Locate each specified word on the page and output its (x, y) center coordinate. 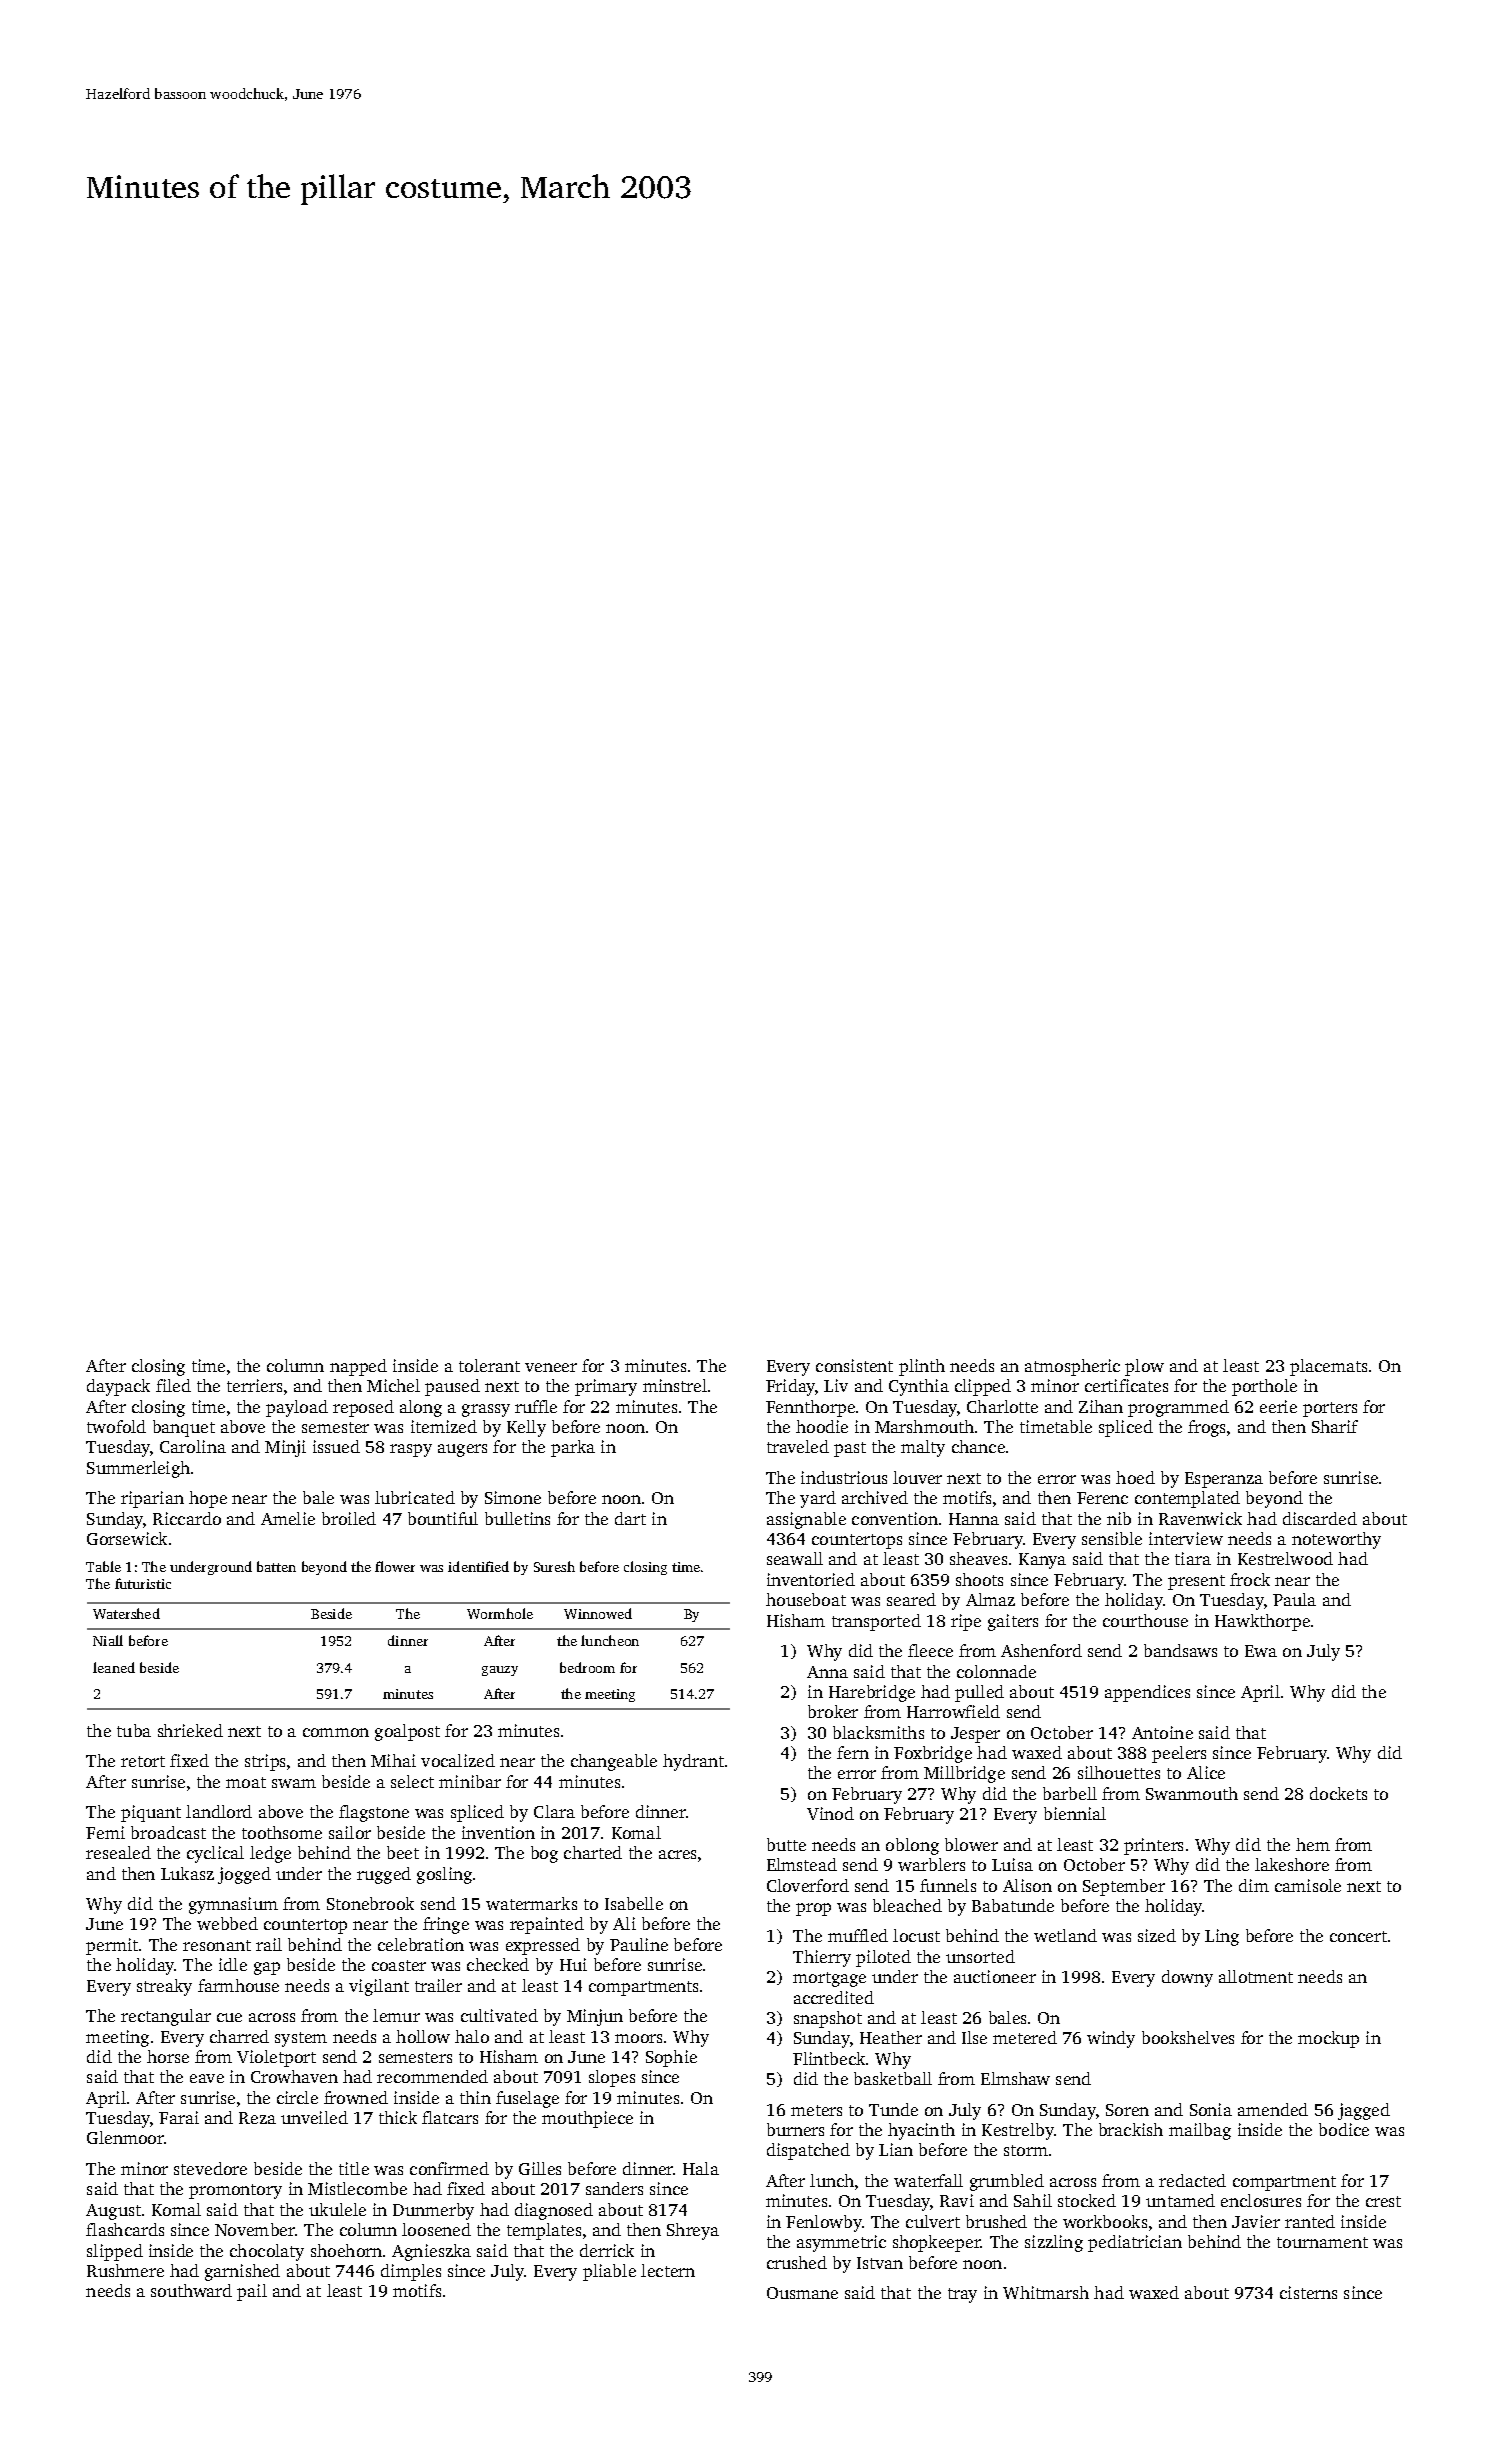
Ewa (1261, 1651)
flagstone (374, 1813)
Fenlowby (824, 2223)
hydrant (693, 1762)
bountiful (443, 1518)
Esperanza (1224, 1480)
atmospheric (1072, 1367)
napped (358, 1367)
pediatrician (1135, 2243)
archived (875, 1497)
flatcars (450, 2117)
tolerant (489, 1365)
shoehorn (346, 2250)
